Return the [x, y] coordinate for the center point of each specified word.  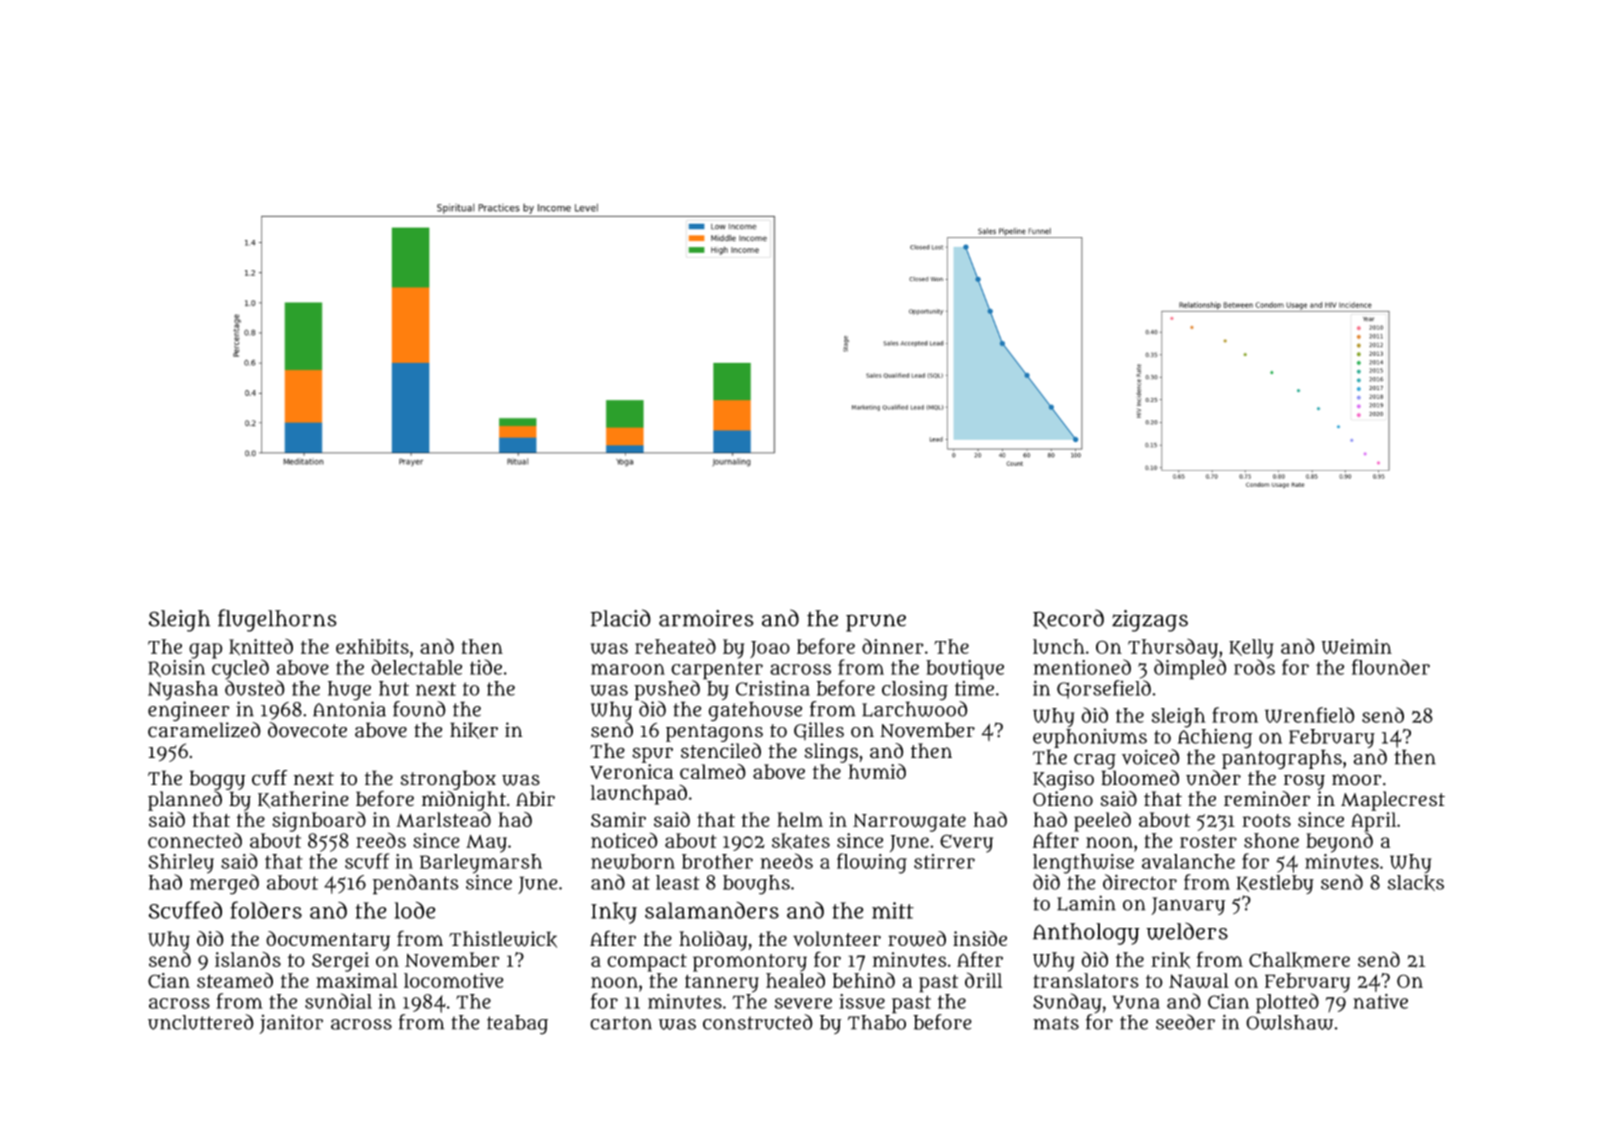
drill [983, 980]
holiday [713, 941]
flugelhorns [277, 620]
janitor [291, 1024]
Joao [770, 649]
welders [1187, 931]
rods [1254, 667]
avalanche [1188, 861]
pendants [416, 884]
